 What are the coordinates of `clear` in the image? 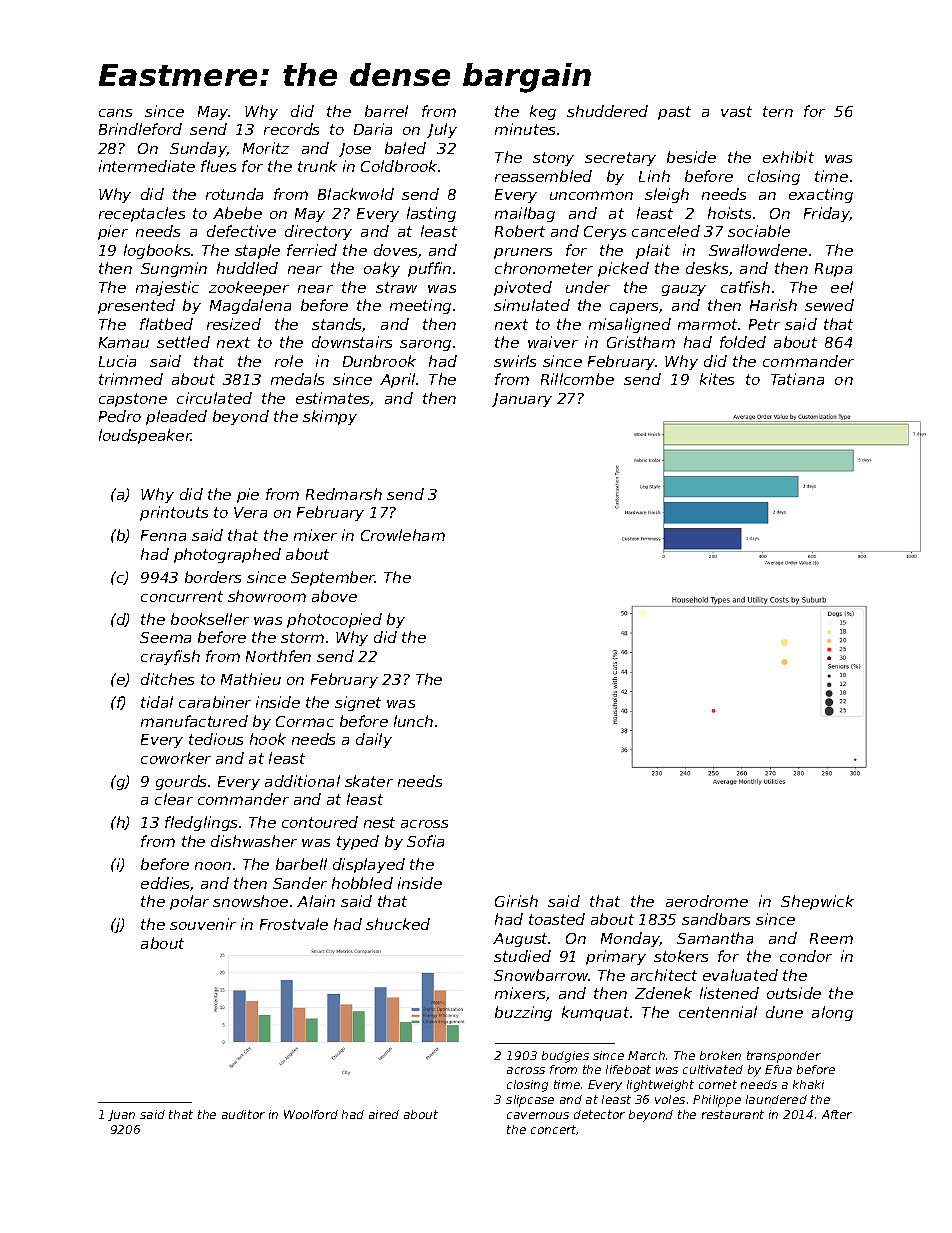 It's located at (174, 799).
